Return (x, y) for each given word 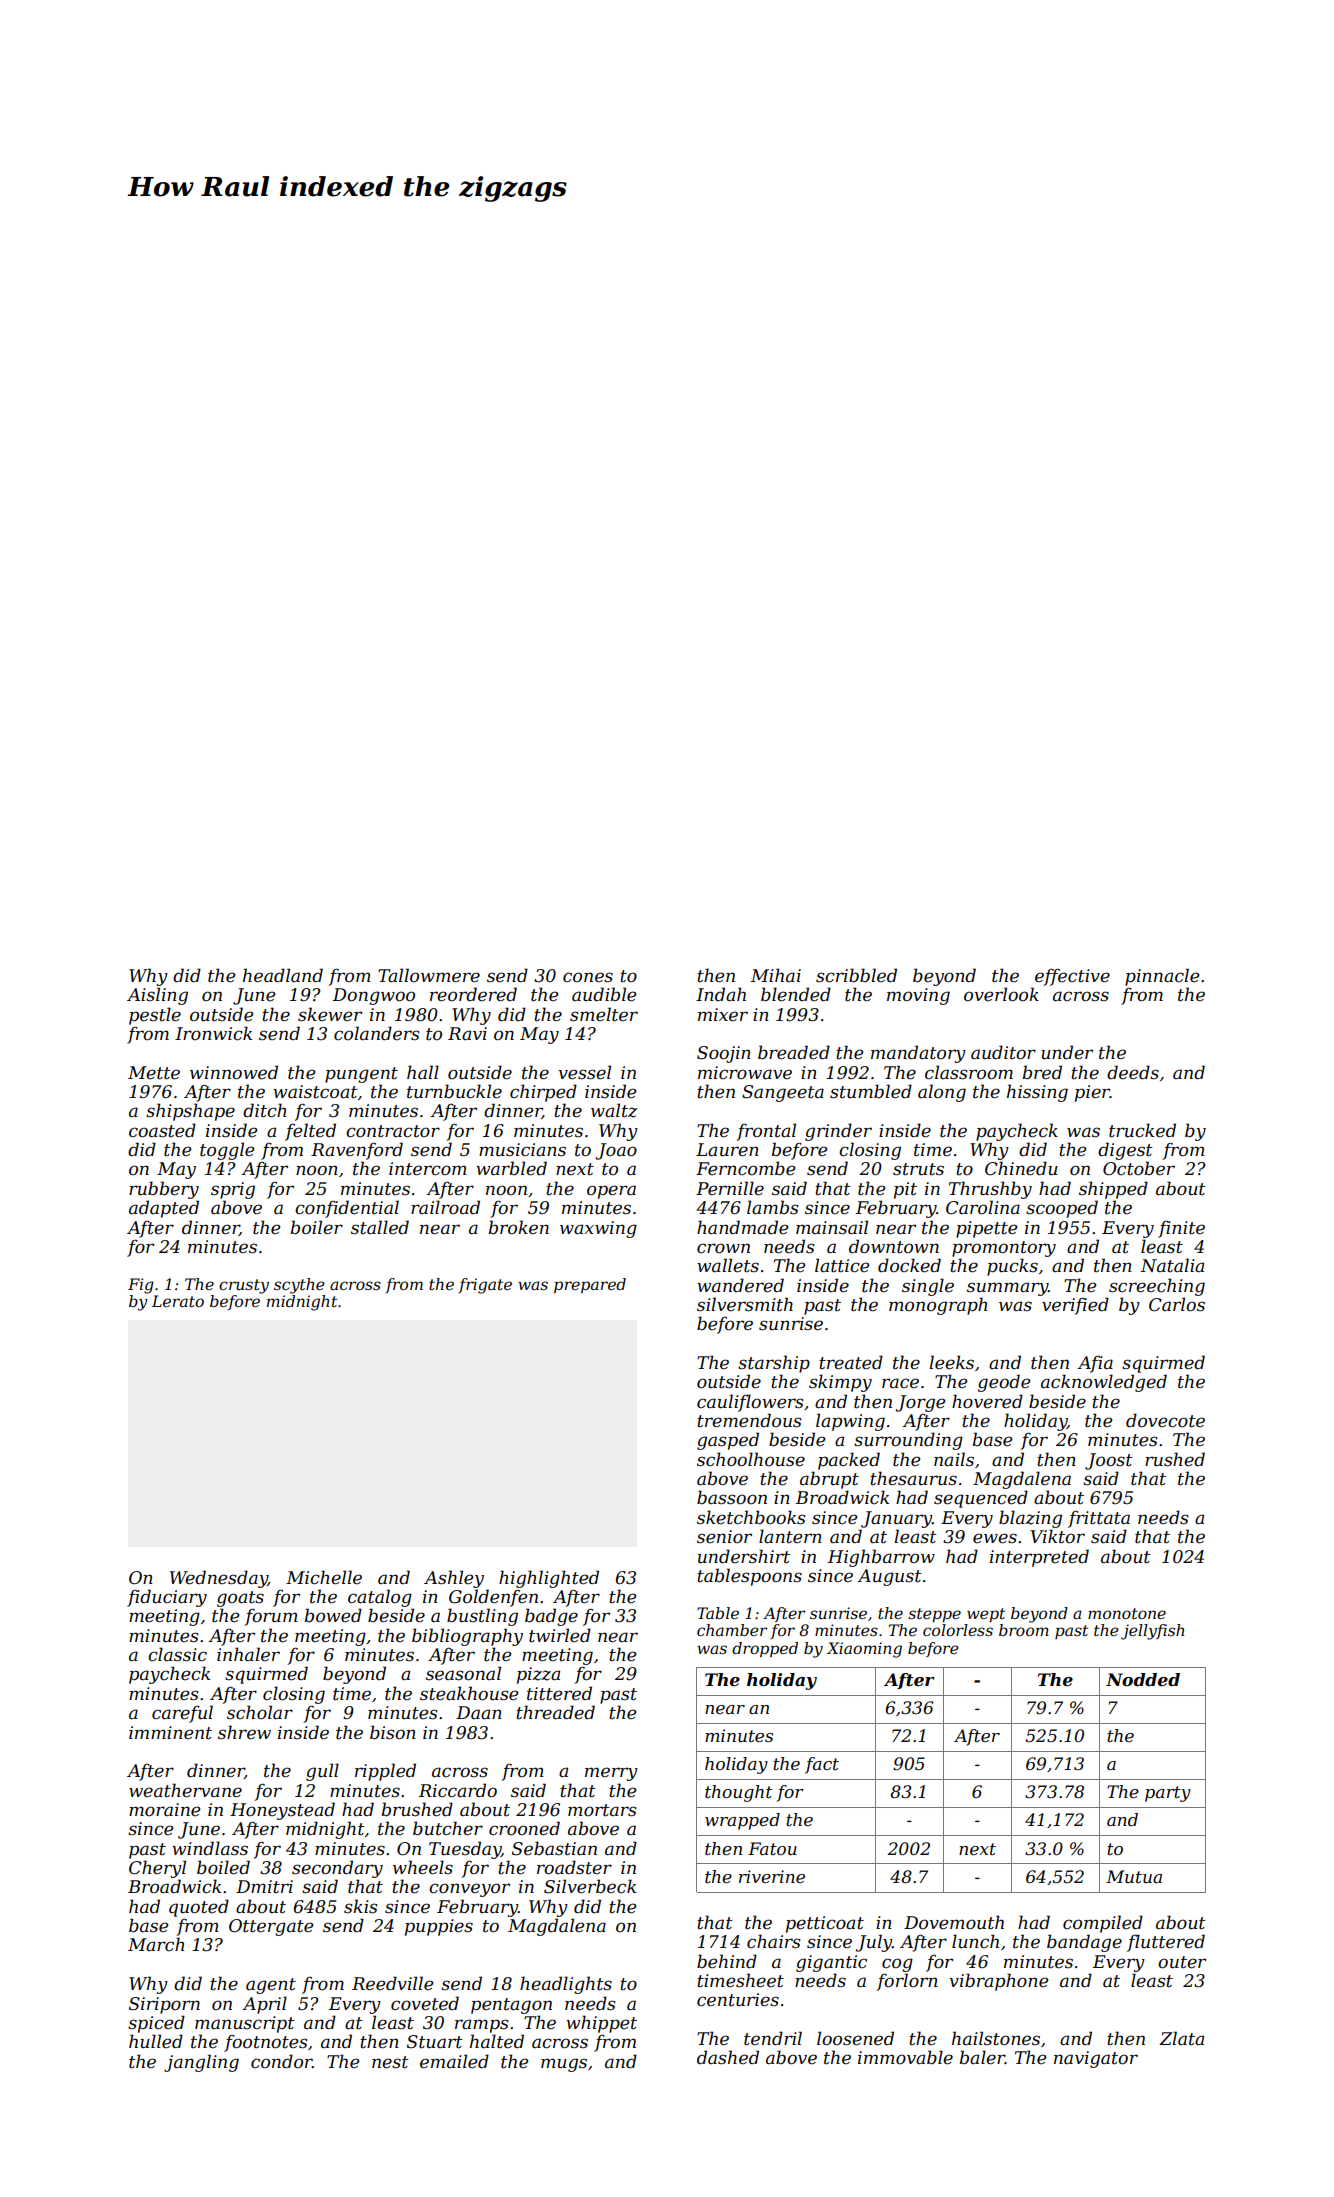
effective (1072, 977)
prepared (590, 1286)
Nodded (1143, 1679)
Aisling (157, 996)
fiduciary (167, 1598)
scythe (299, 1286)
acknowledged (1104, 1383)
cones (588, 977)
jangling (201, 2063)
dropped (765, 1650)
